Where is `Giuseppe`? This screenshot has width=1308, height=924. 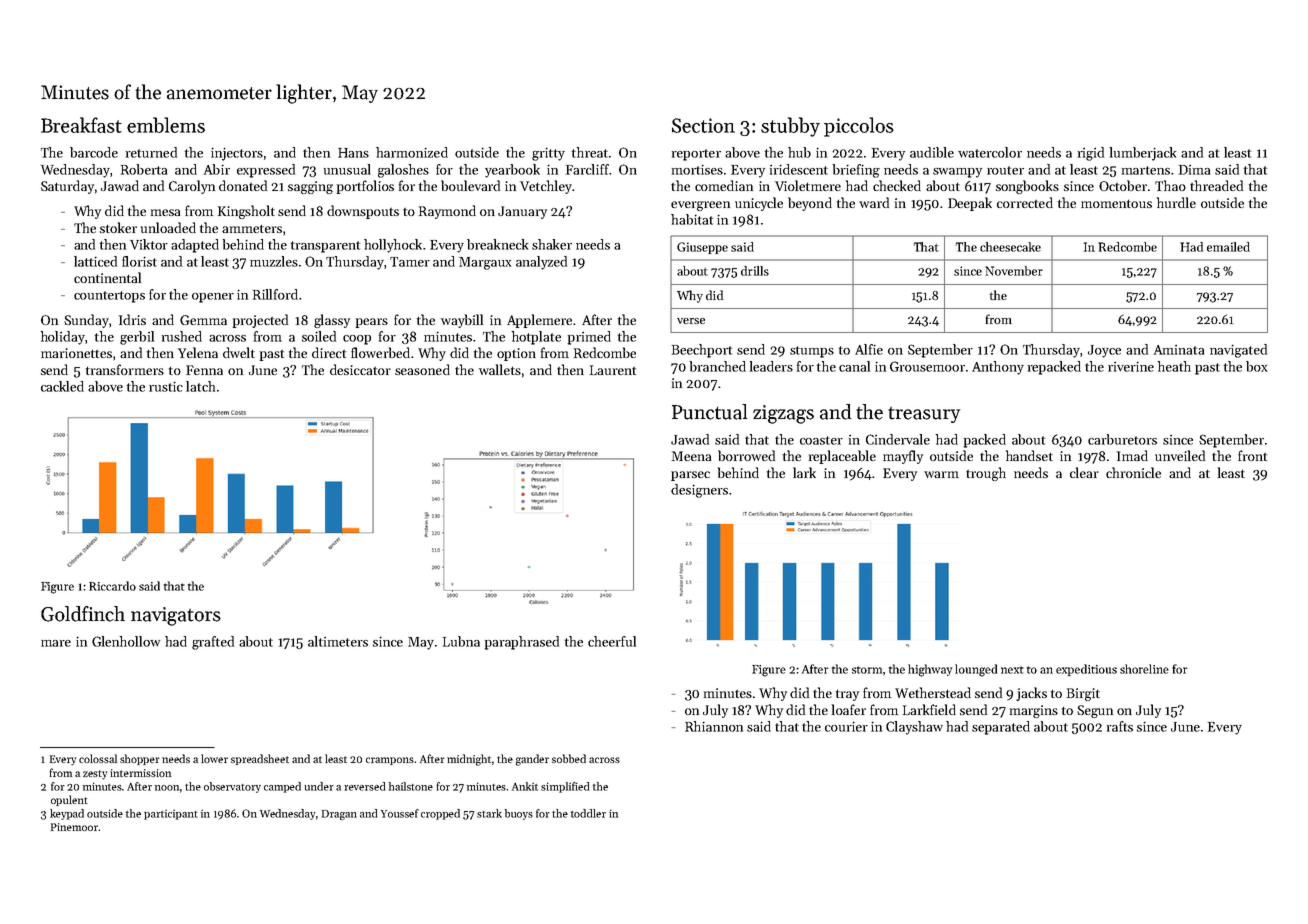
Giuseppe is located at coordinates (702, 248).
